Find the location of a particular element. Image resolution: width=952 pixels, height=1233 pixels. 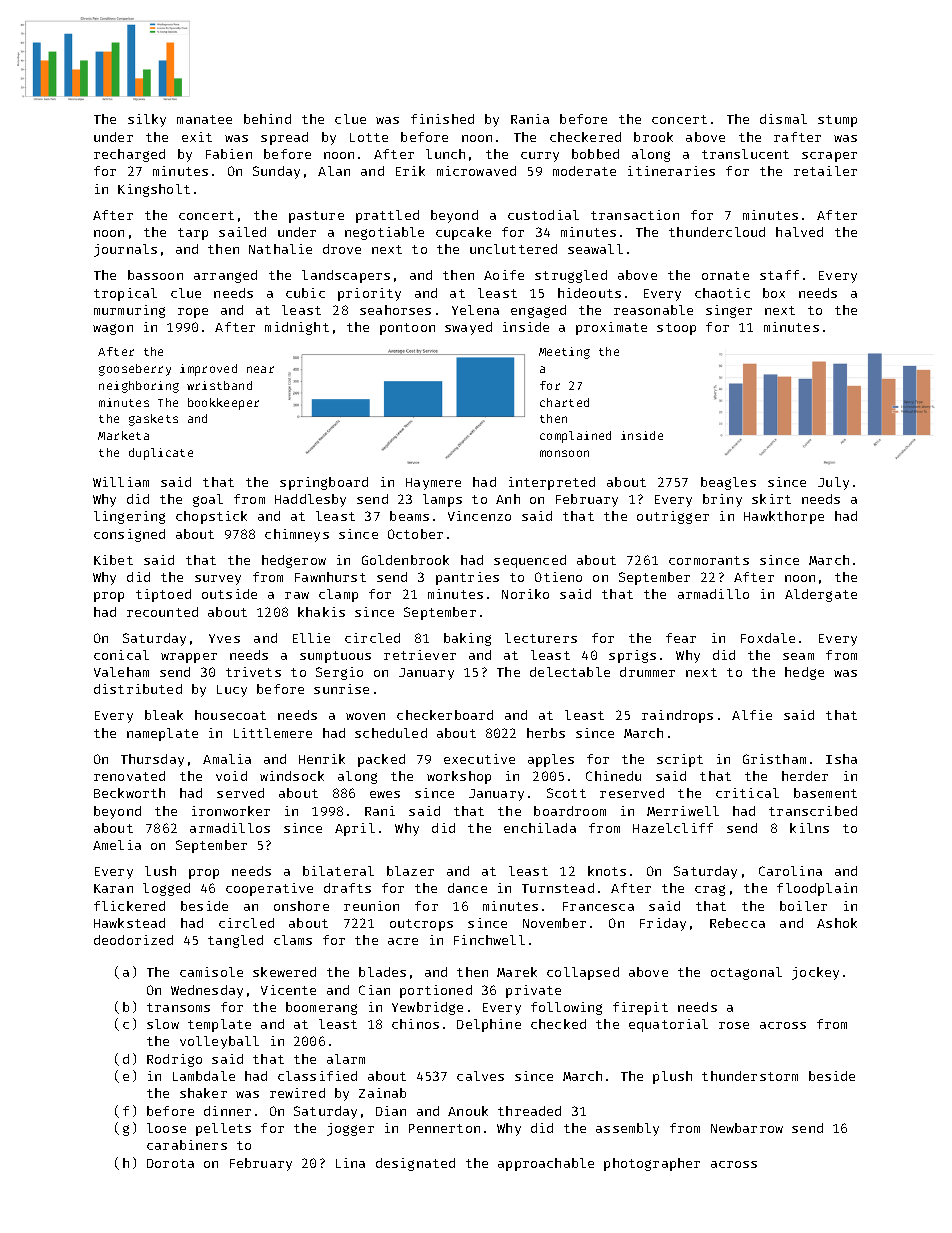

stoop is located at coordinates (676, 329).
